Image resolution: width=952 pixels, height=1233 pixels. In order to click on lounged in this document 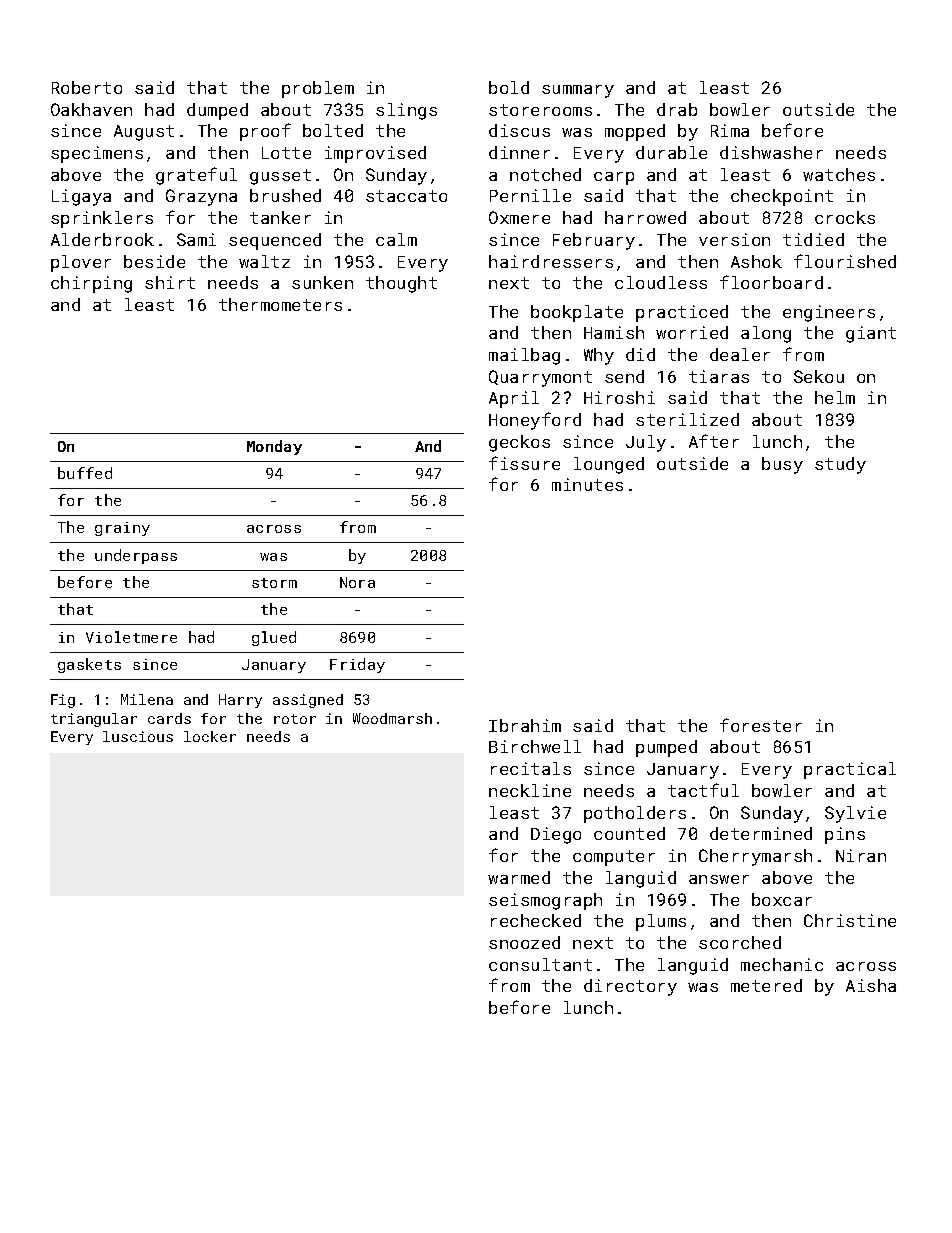, I will do `click(609, 465)`.
